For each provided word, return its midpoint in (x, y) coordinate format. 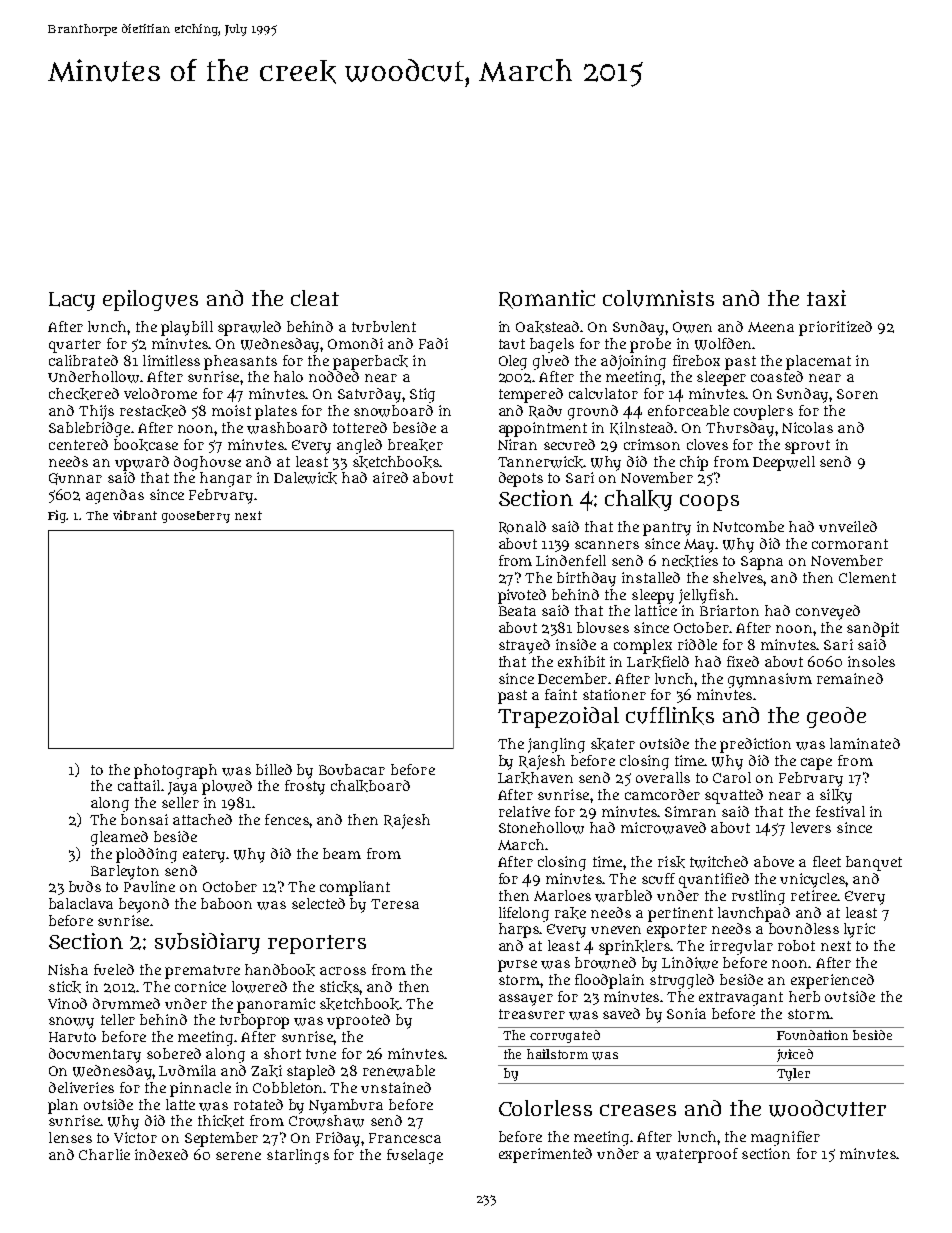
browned (605, 963)
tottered (360, 427)
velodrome (160, 393)
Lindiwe (690, 963)
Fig (57, 516)
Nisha (68, 969)
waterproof (697, 1155)
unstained (396, 1087)
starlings (298, 1156)
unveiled (848, 526)
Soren (857, 394)
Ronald (522, 527)
